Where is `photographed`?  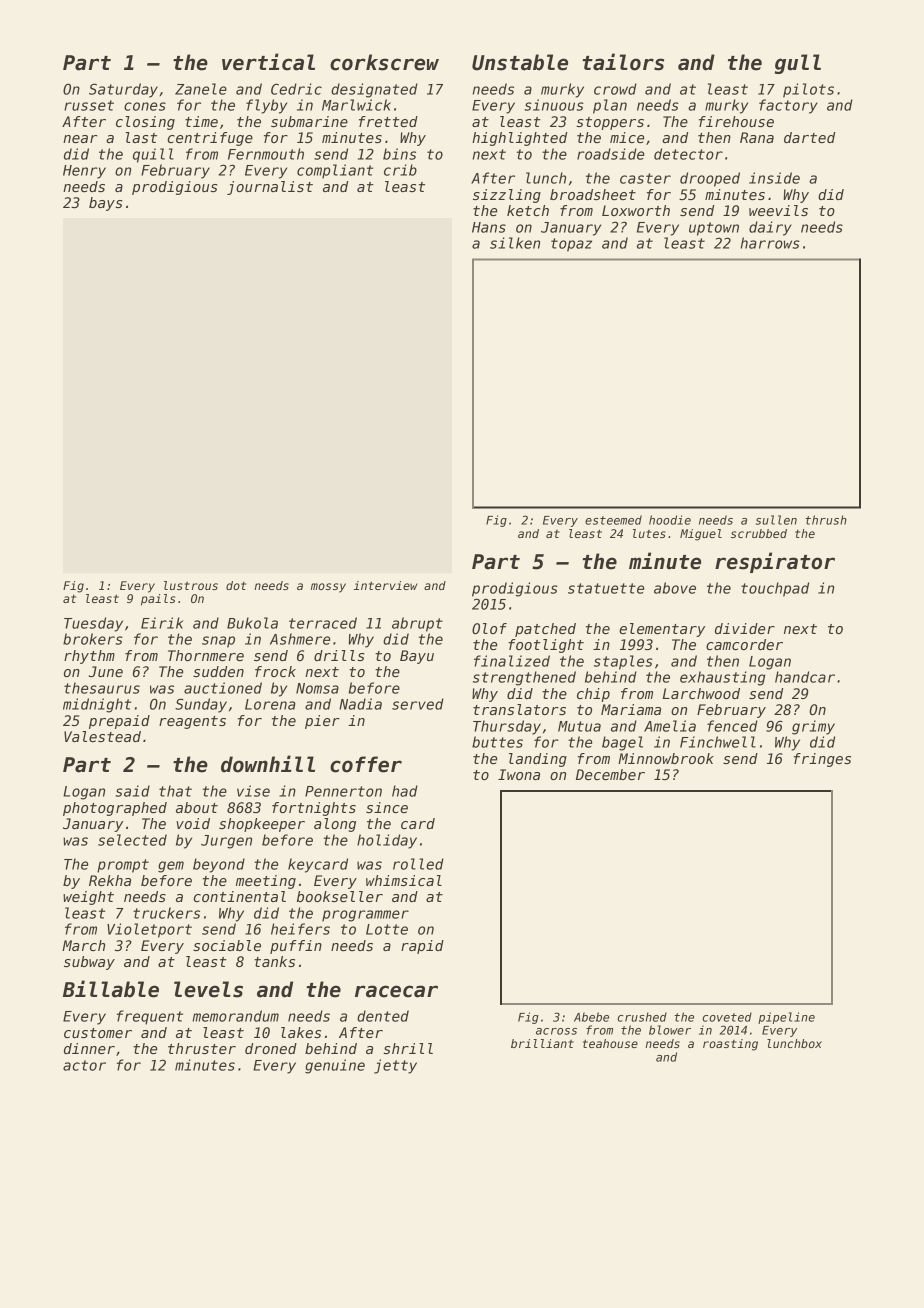
photographed is located at coordinates (115, 809).
